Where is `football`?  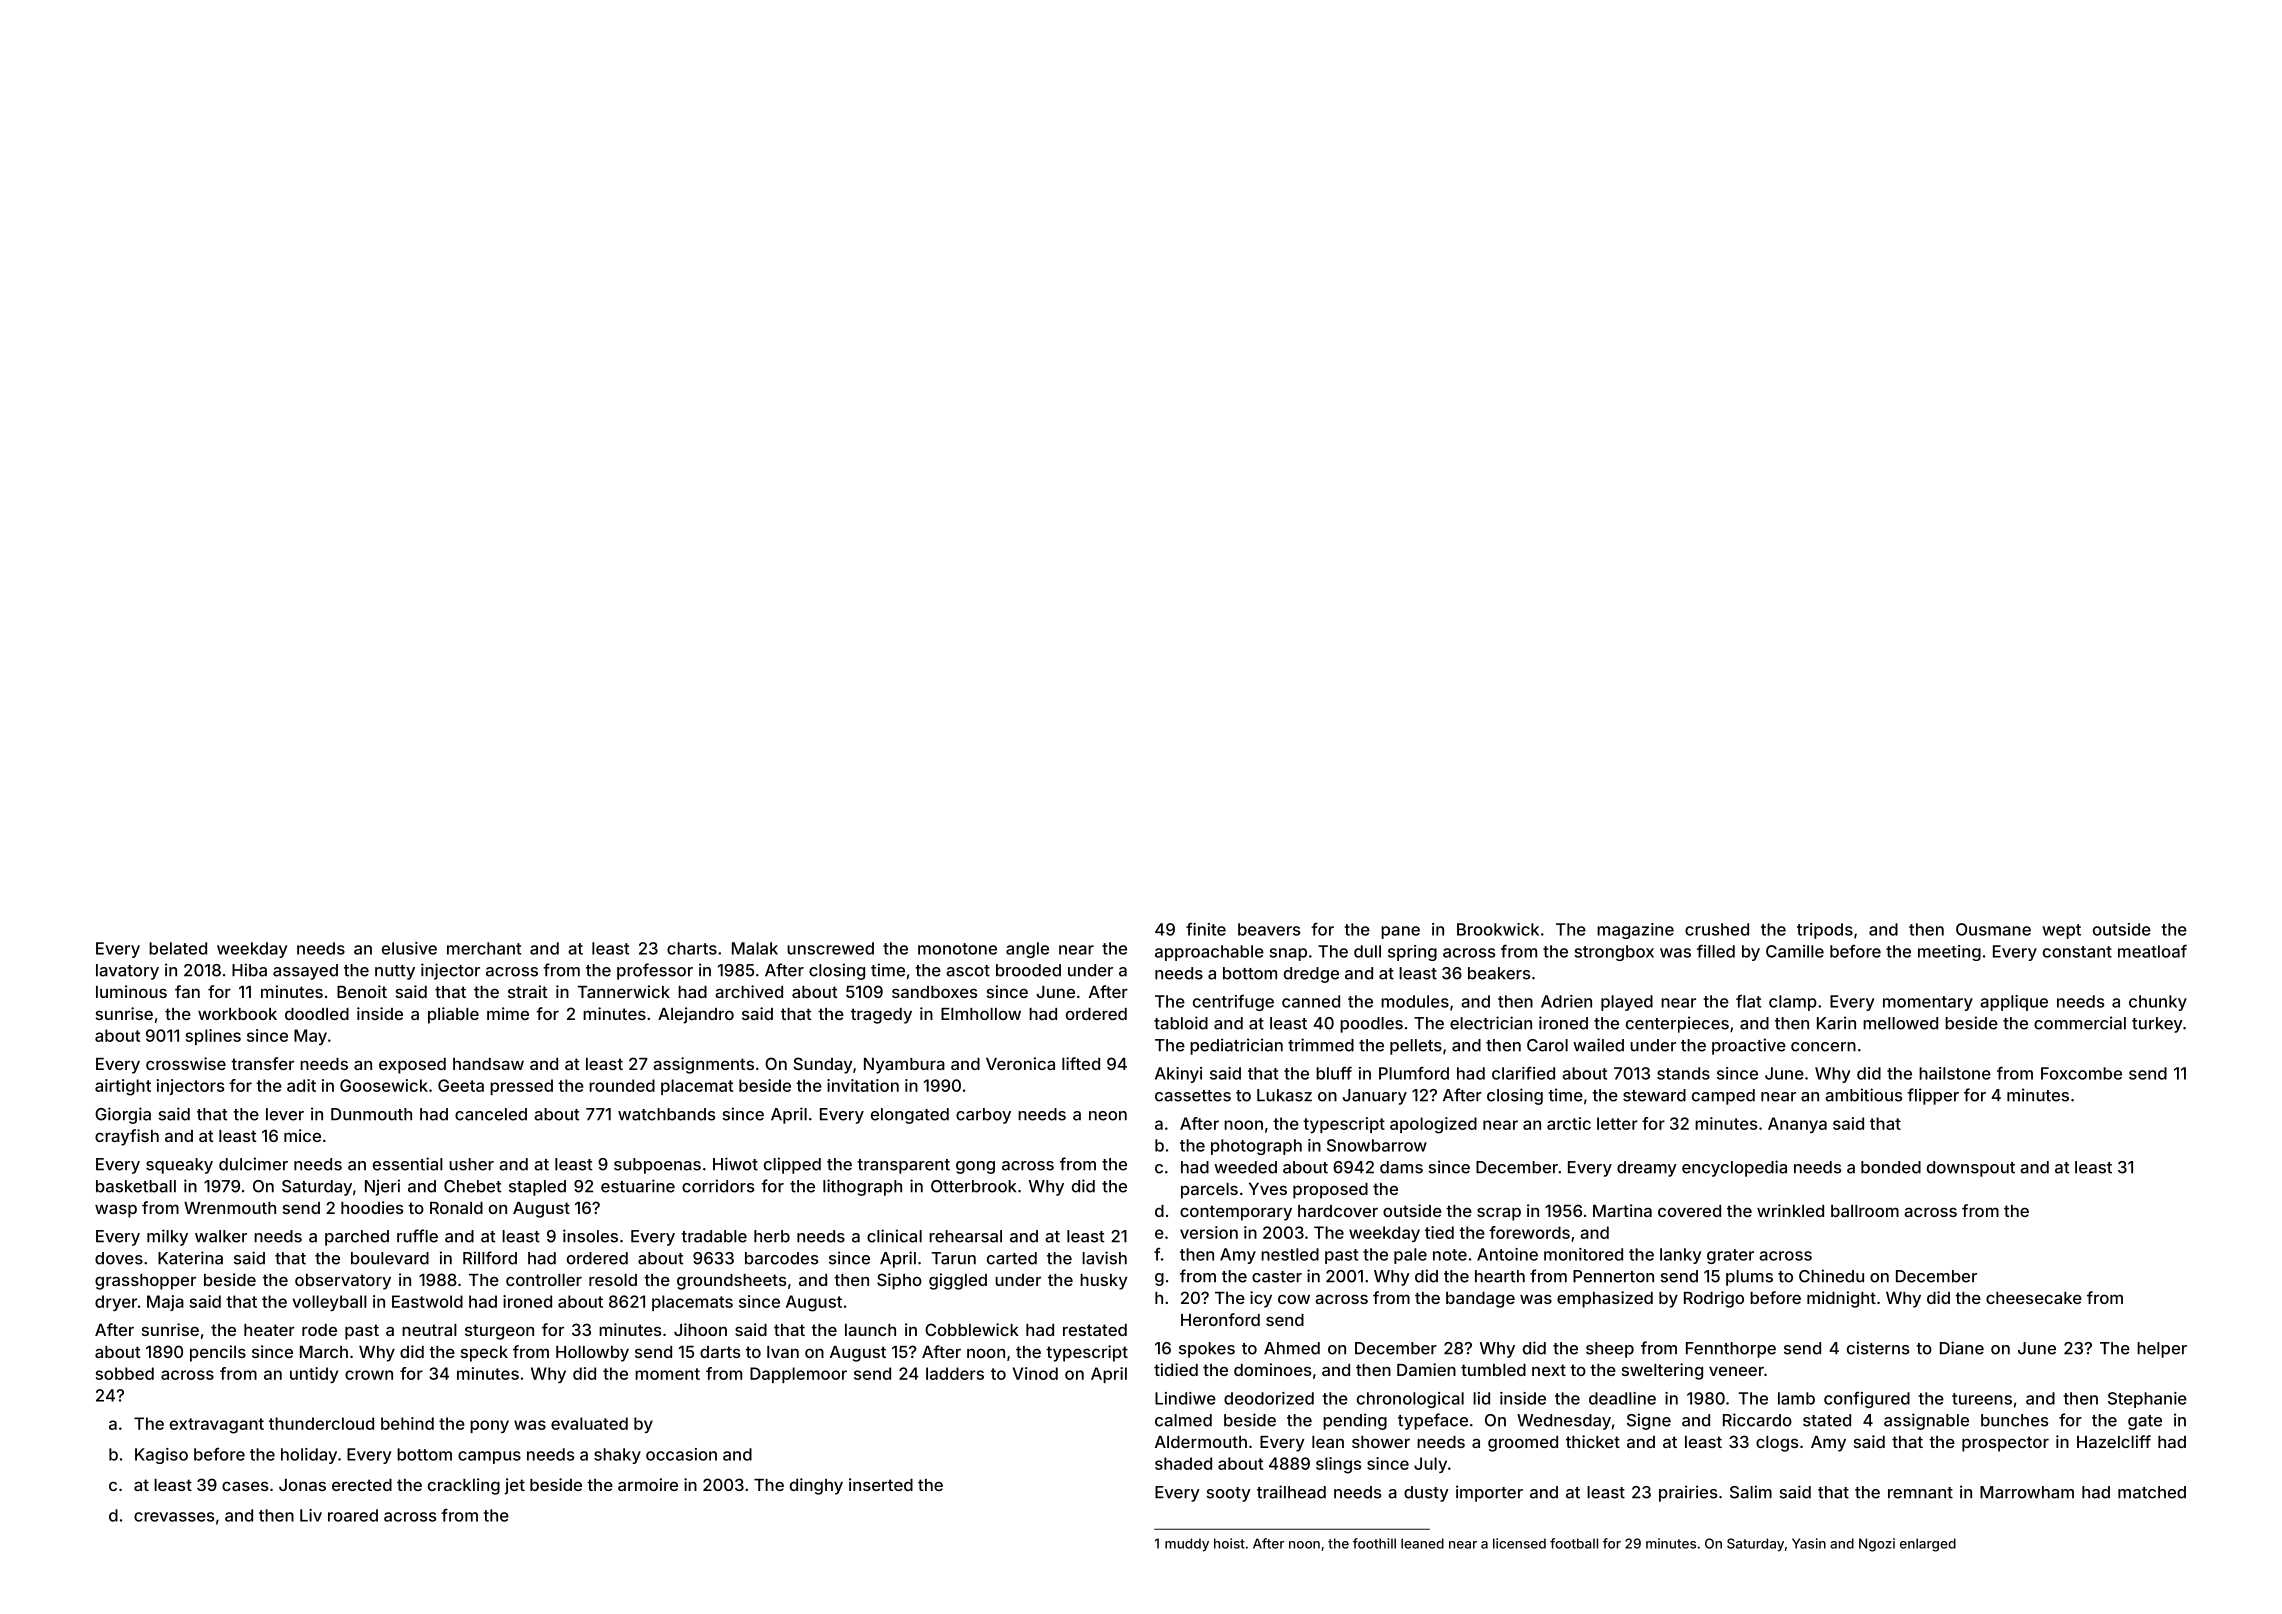 football is located at coordinates (1574, 1543).
